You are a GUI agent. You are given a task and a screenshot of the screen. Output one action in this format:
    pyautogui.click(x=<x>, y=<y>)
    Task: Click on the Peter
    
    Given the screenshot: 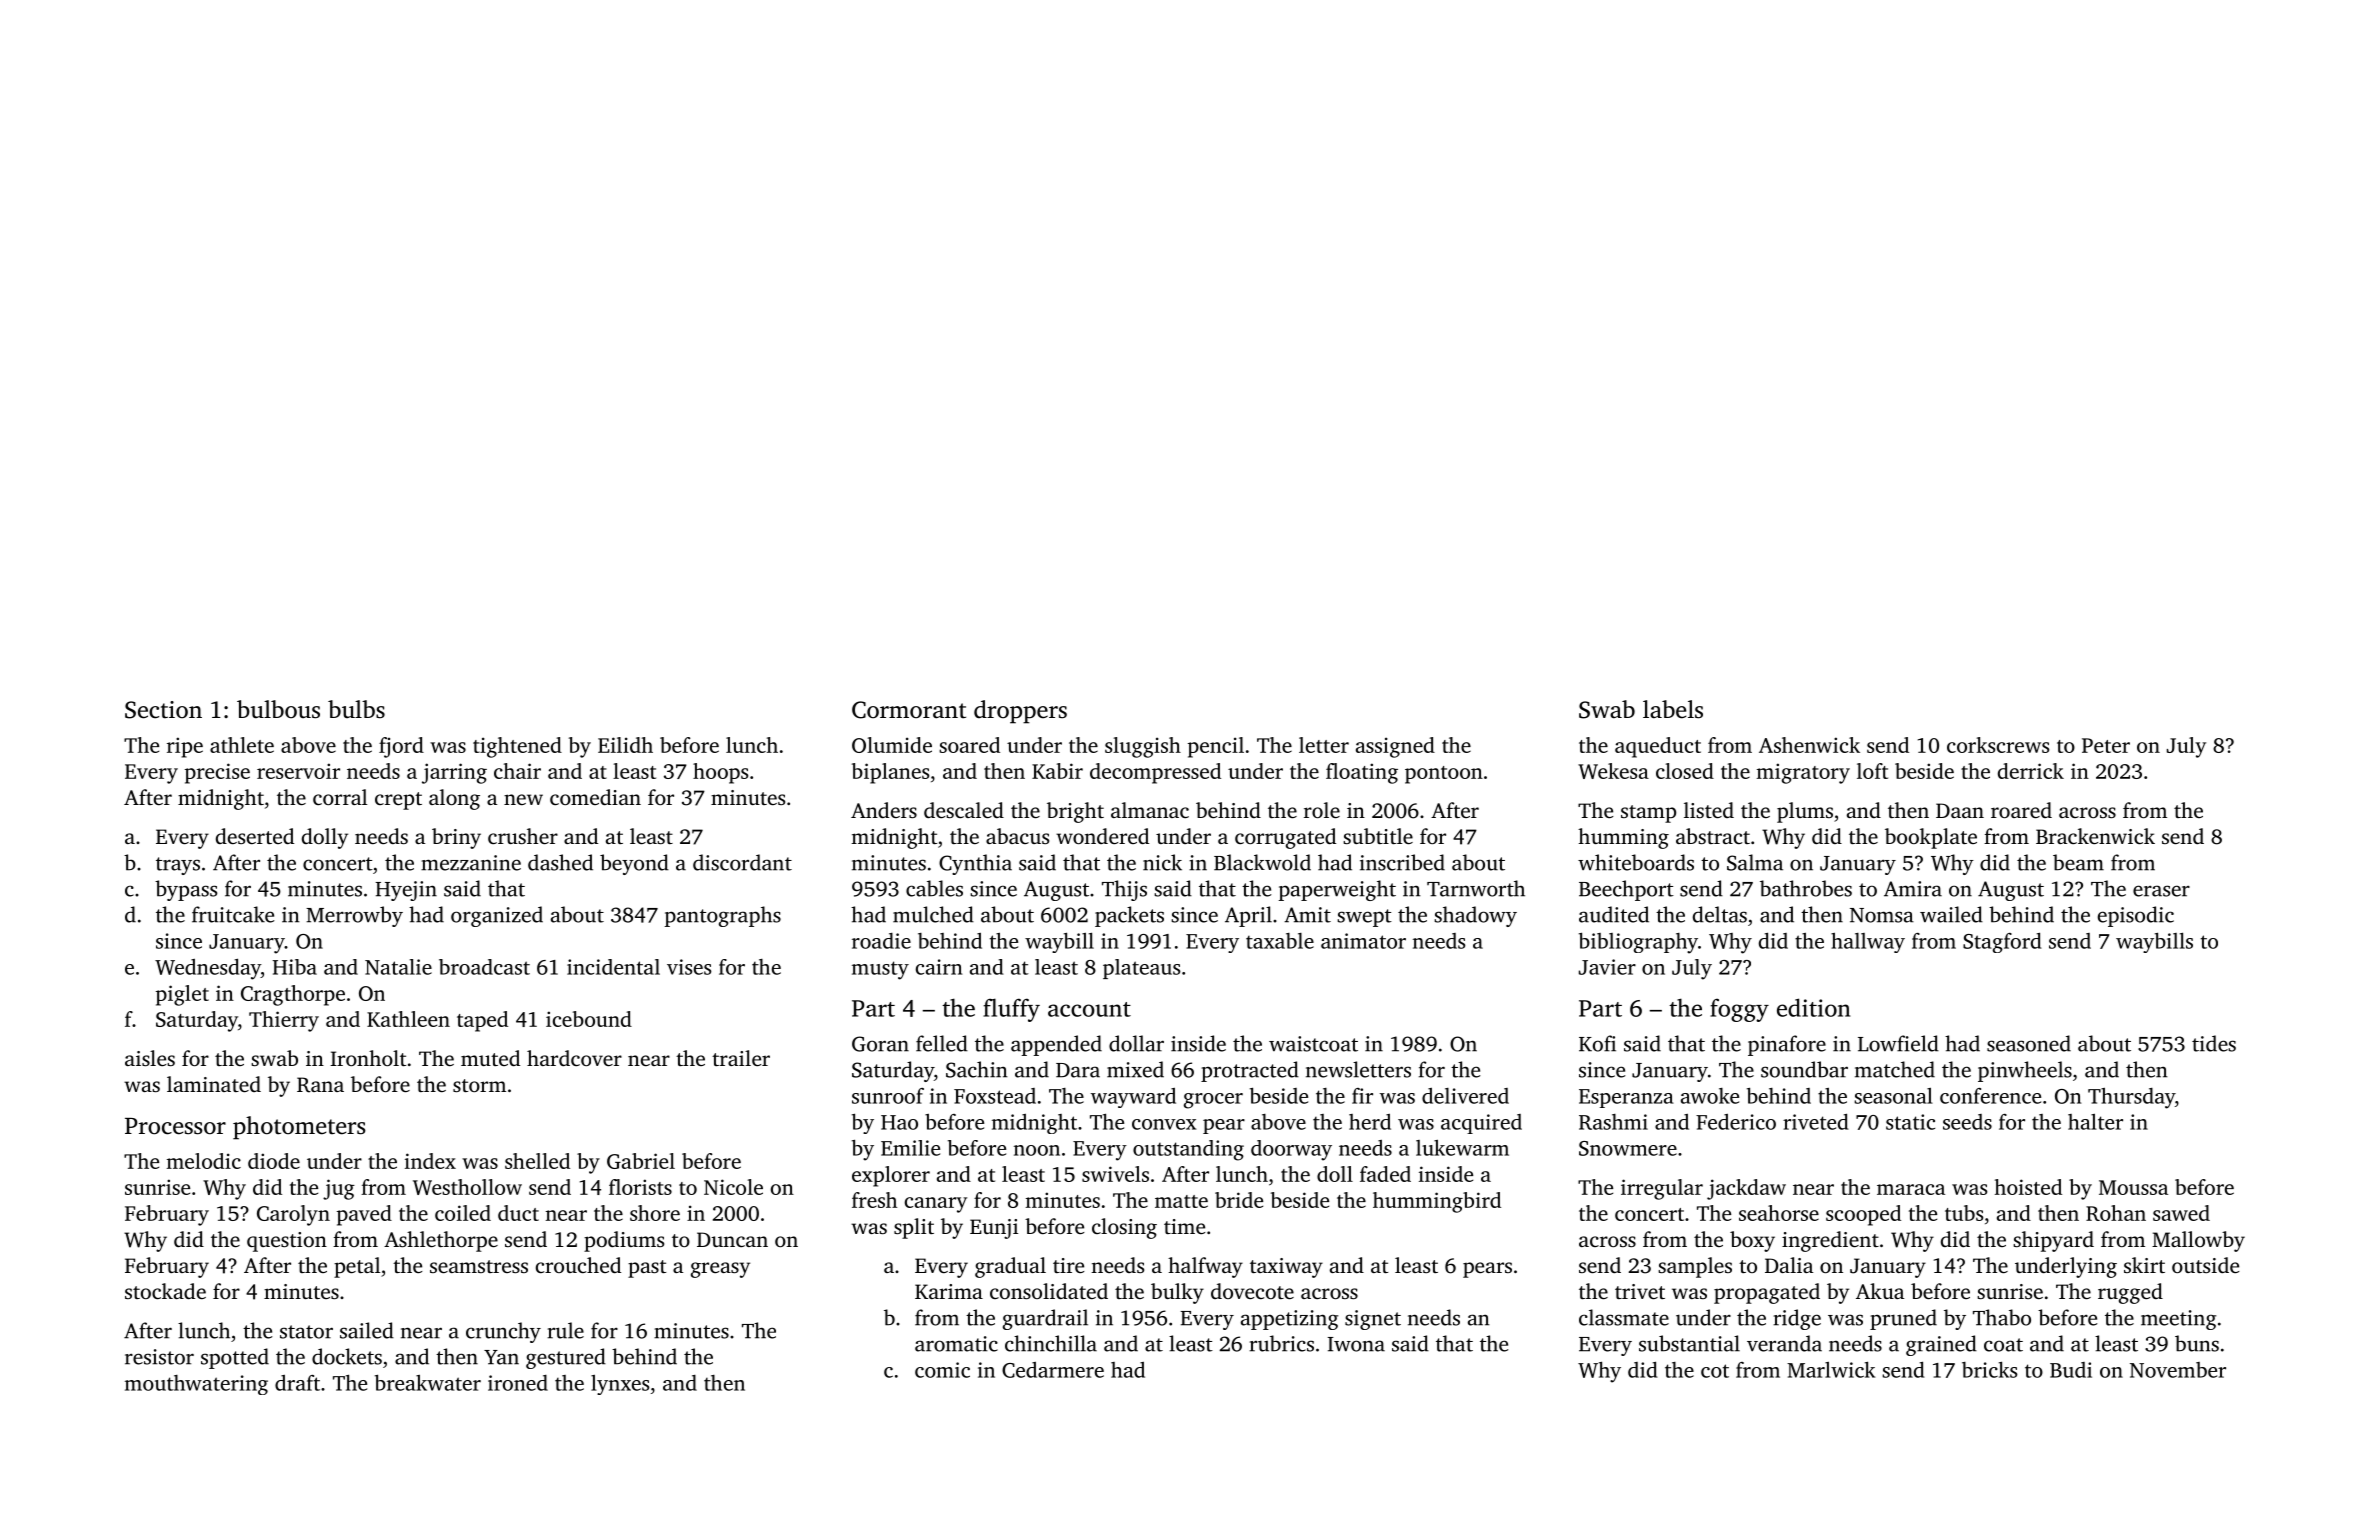 What is the action you would take?
    pyautogui.click(x=2106, y=745)
